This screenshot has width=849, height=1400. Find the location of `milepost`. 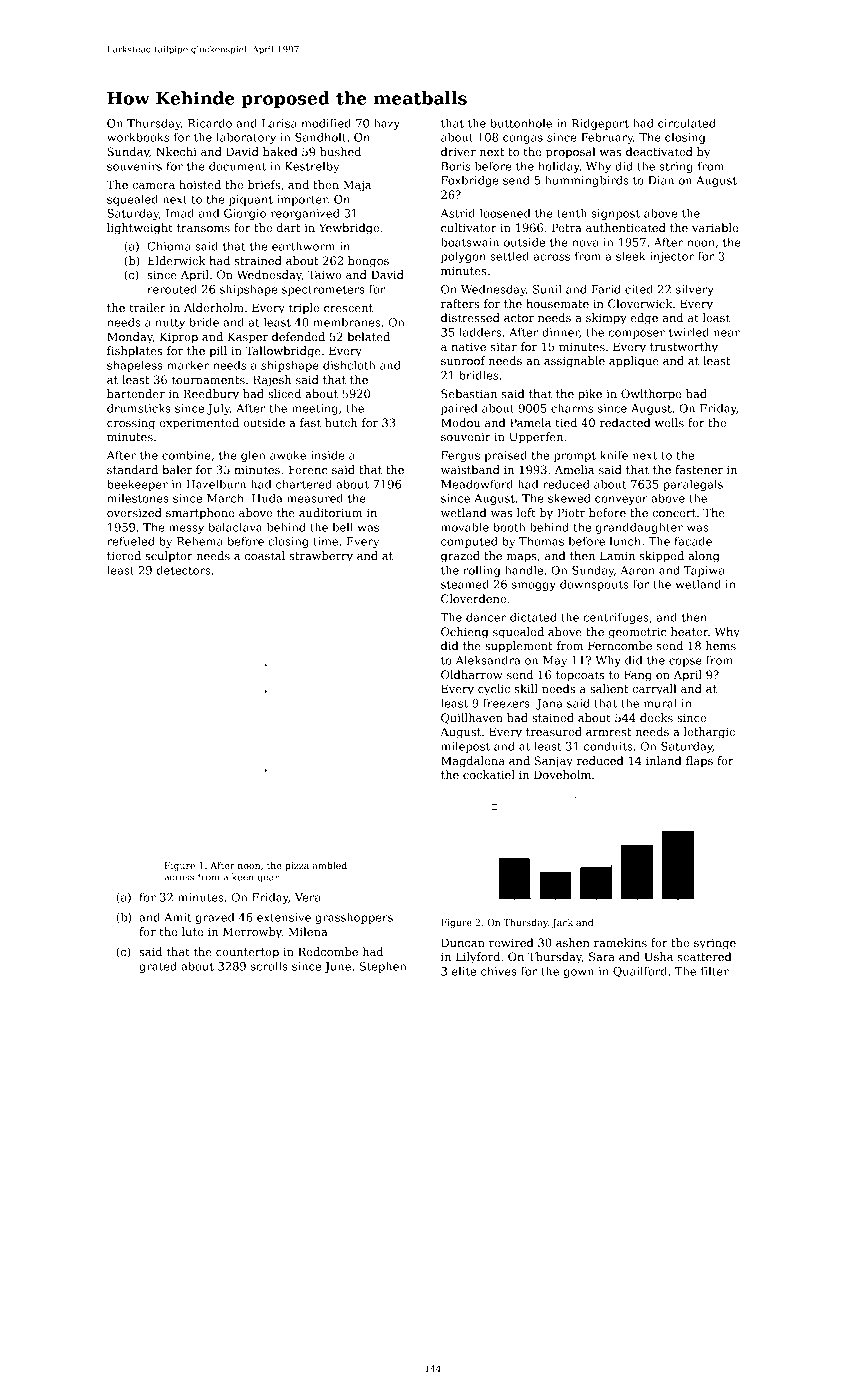

milepost is located at coordinates (465, 747).
